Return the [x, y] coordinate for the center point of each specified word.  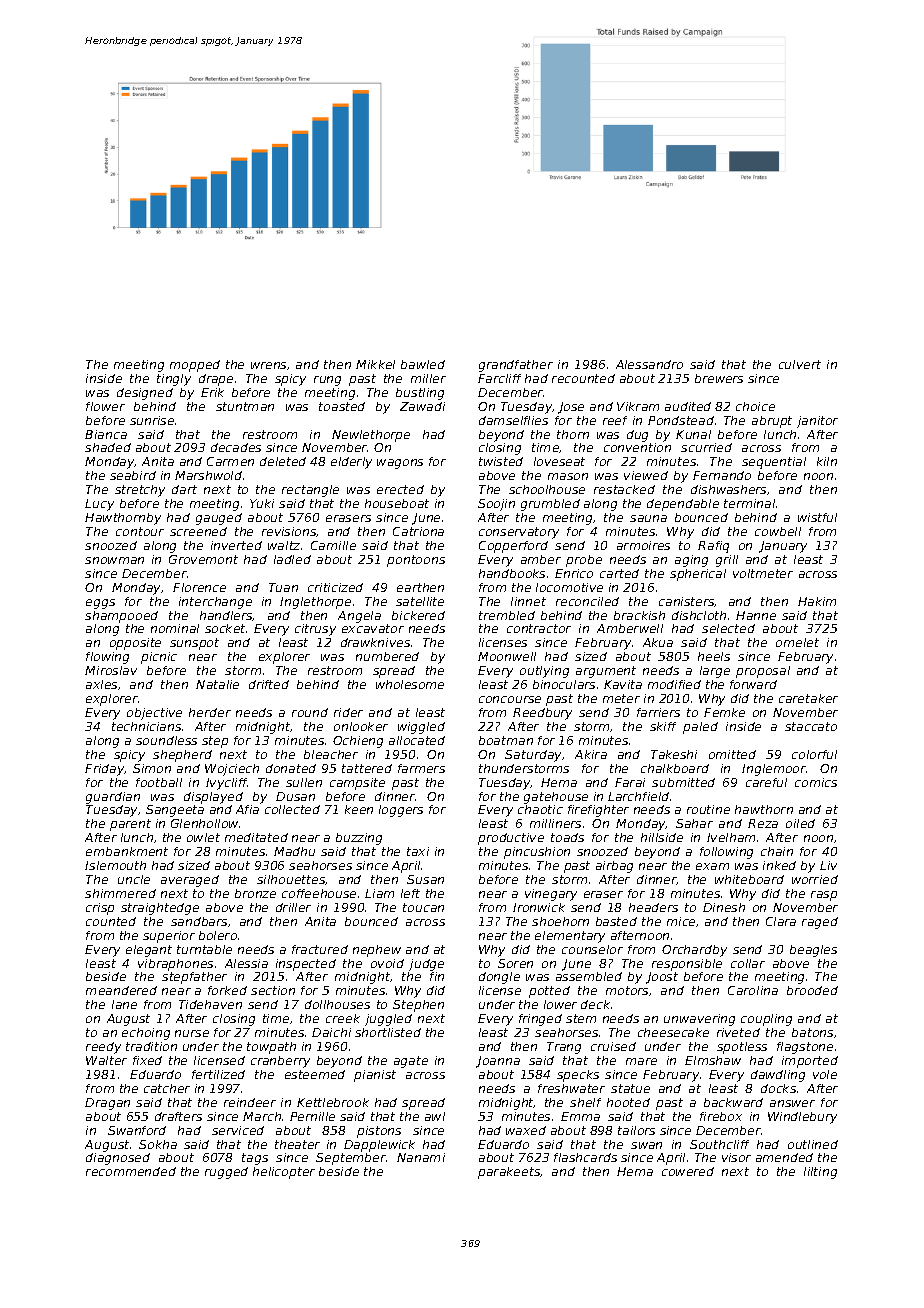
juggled [388, 1020]
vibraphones [175, 965]
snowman [114, 560]
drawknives [375, 642]
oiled [800, 823]
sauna [648, 518]
